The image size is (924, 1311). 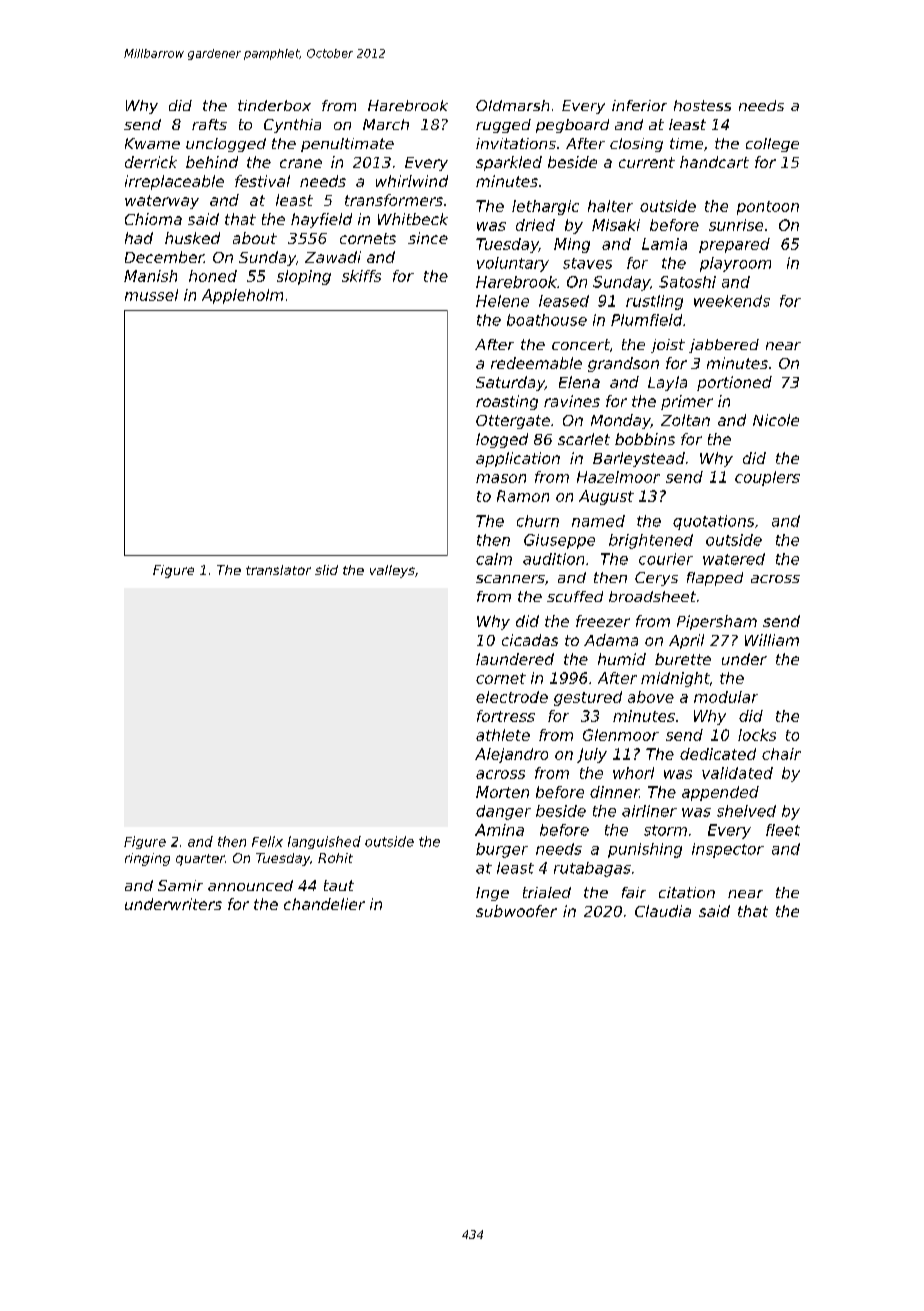 What do you see at coordinates (603, 621) in the page?
I see `freezer` at bounding box center [603, 621].
